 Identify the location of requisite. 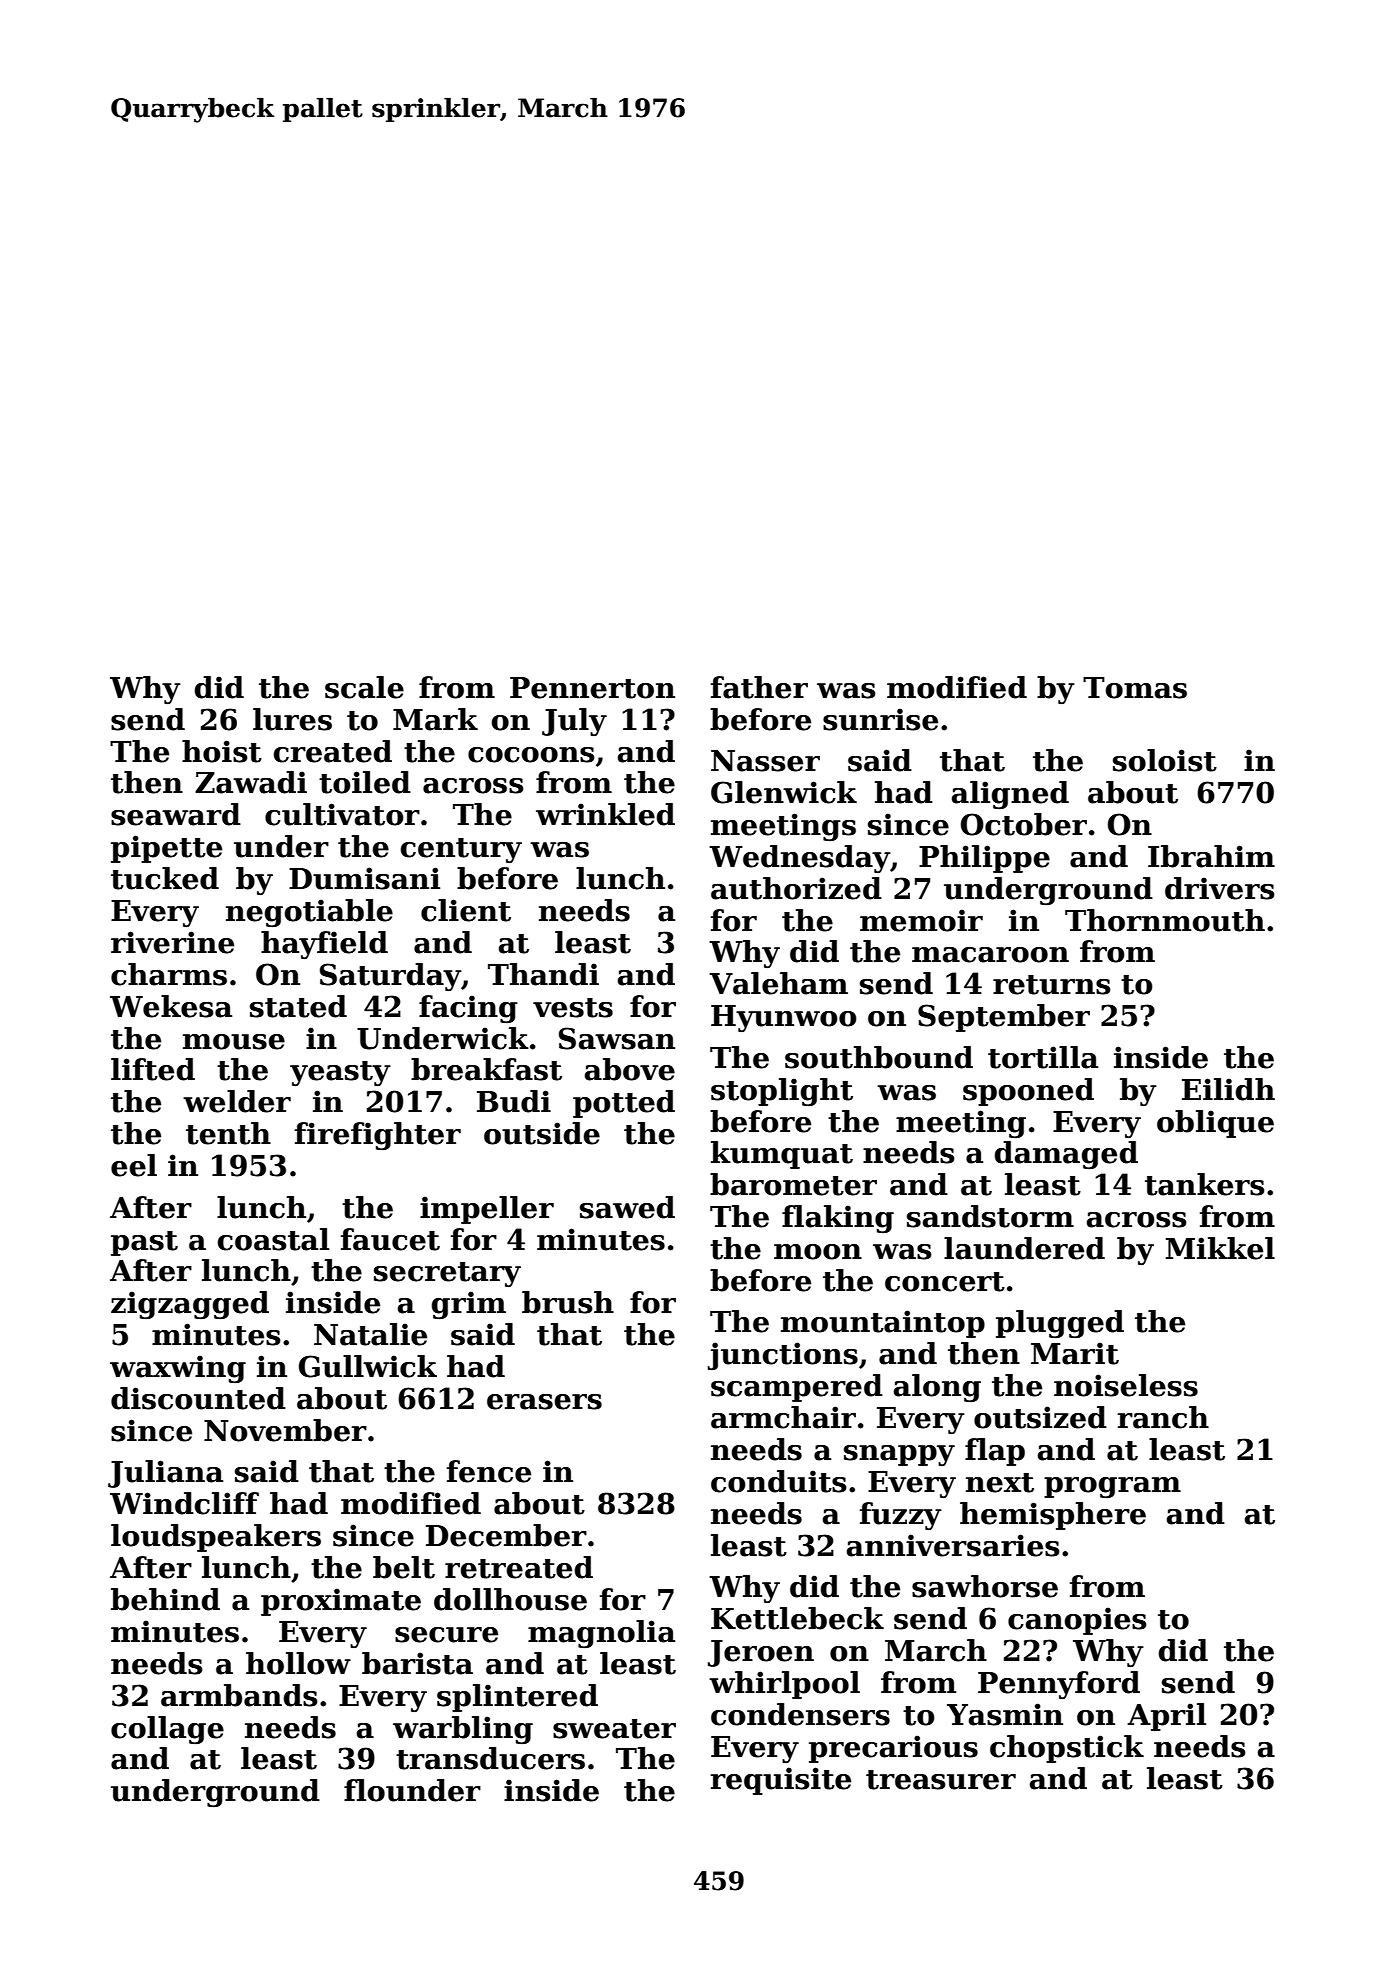
(780, 1781).
